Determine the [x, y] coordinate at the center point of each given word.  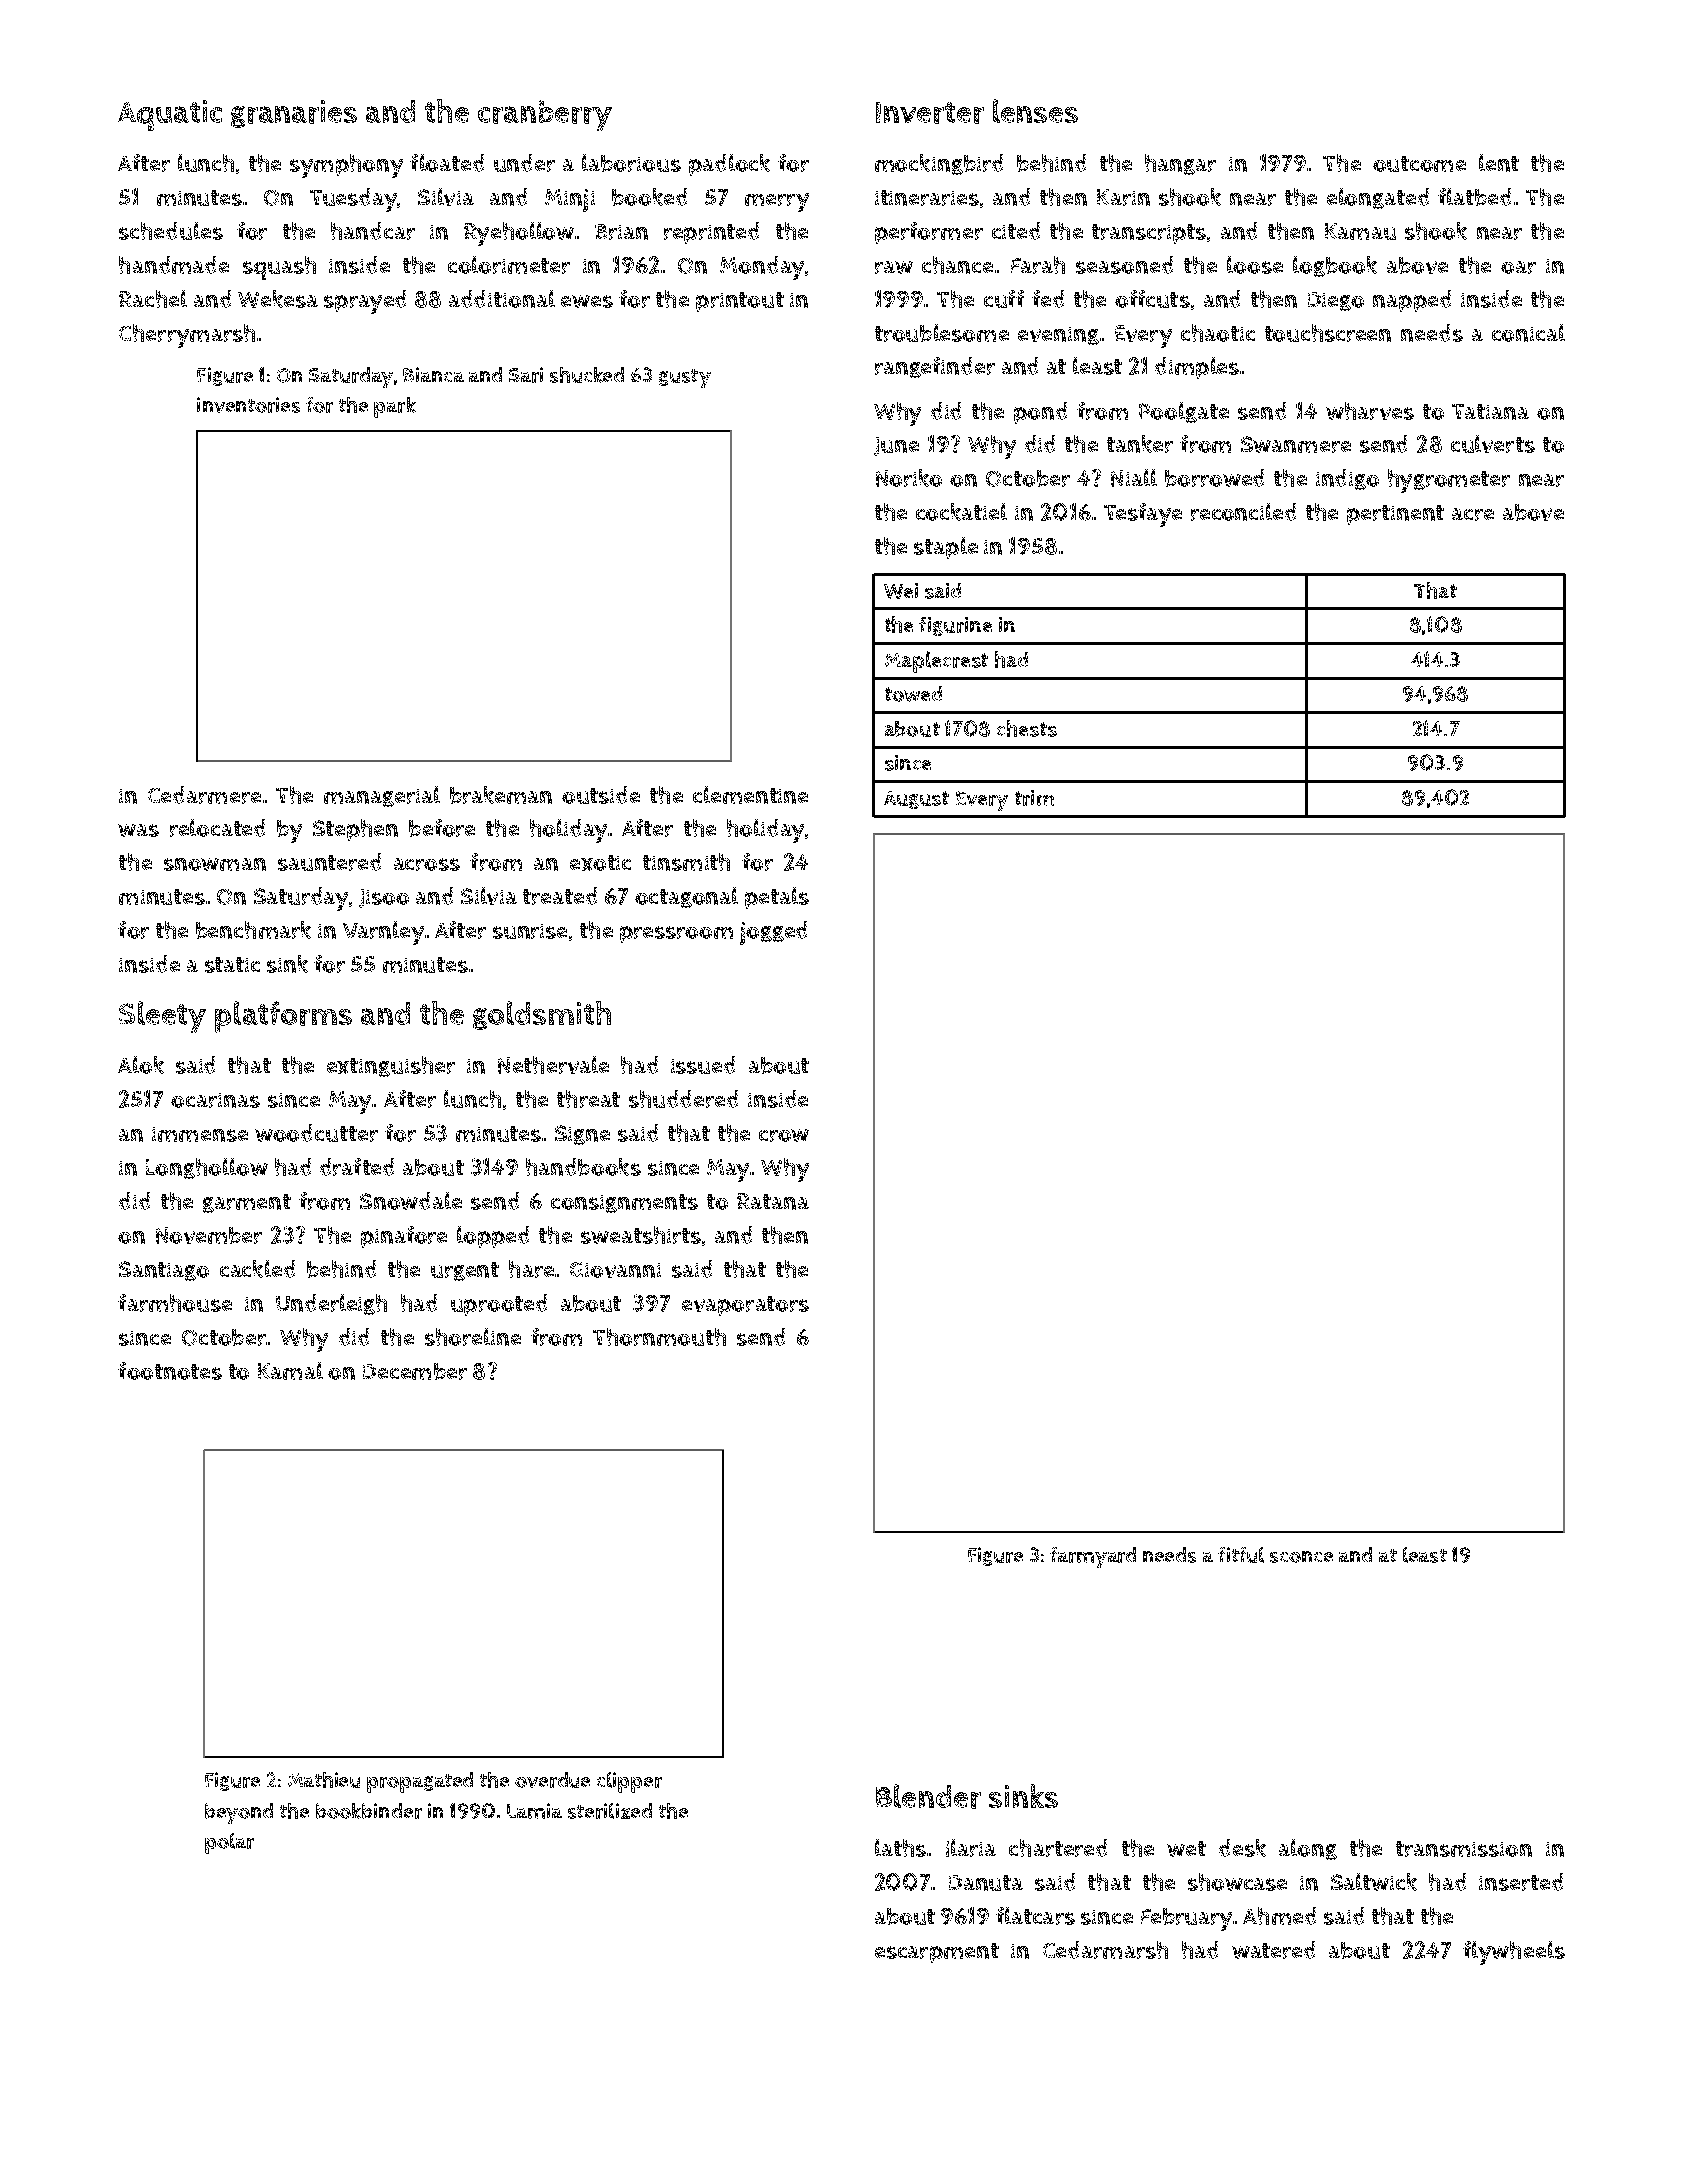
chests [1027, 728]
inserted [1521, 1882]
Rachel [153, 299]
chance [957, 265]
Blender [928, 1796]
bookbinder [369, 1811]
